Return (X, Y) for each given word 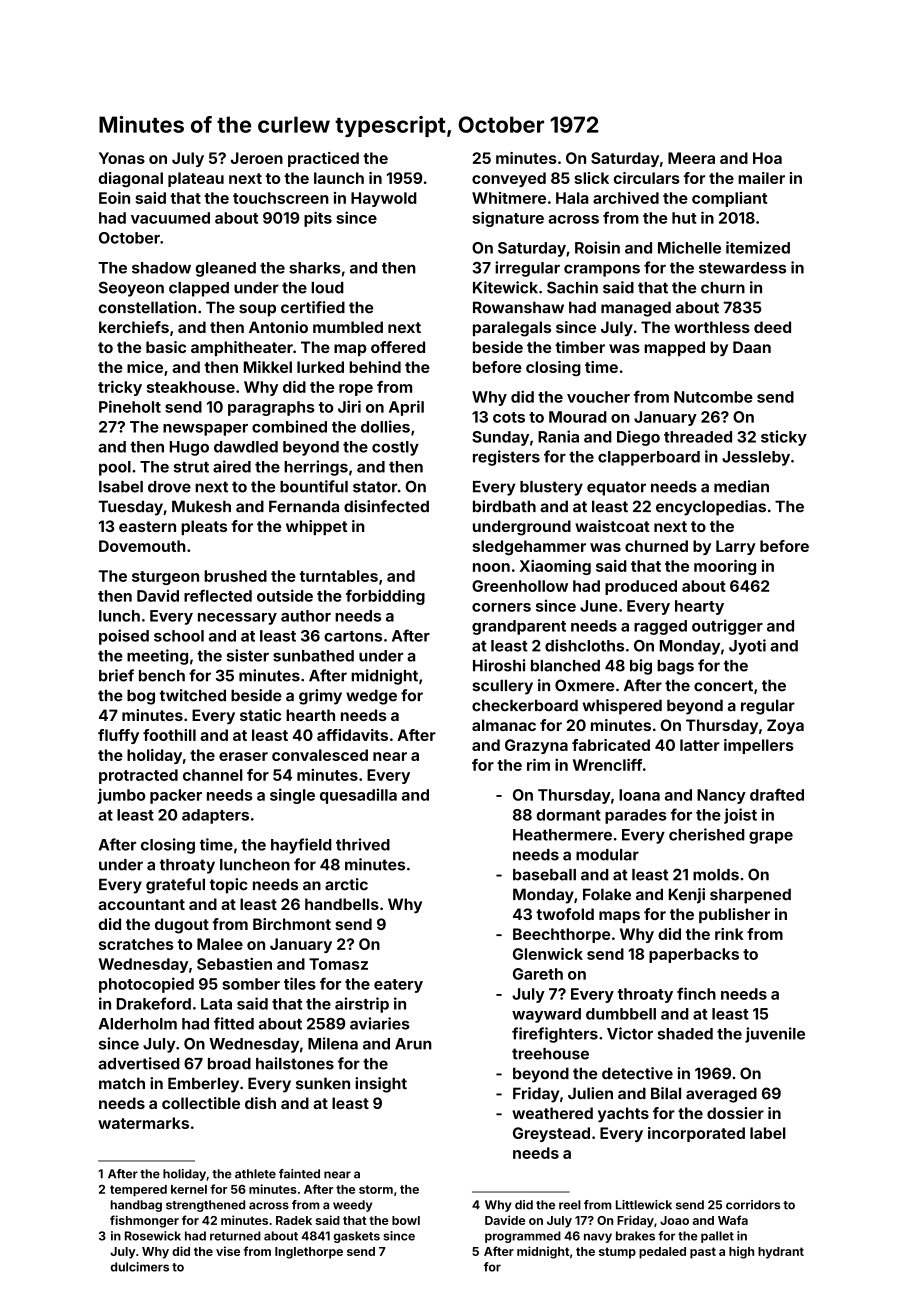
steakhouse (191, 387)
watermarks (143, 1123)
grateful (175, 886)
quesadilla (358, 796)
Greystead (551, 1134)
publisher (734, 915)
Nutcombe (713, 397)
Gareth (538, 974)
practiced (323, 159)
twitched (193, 695)
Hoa (767, 158)
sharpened (750, 896)
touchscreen (281, 198)
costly (395, 448)
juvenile (775, 1035)
